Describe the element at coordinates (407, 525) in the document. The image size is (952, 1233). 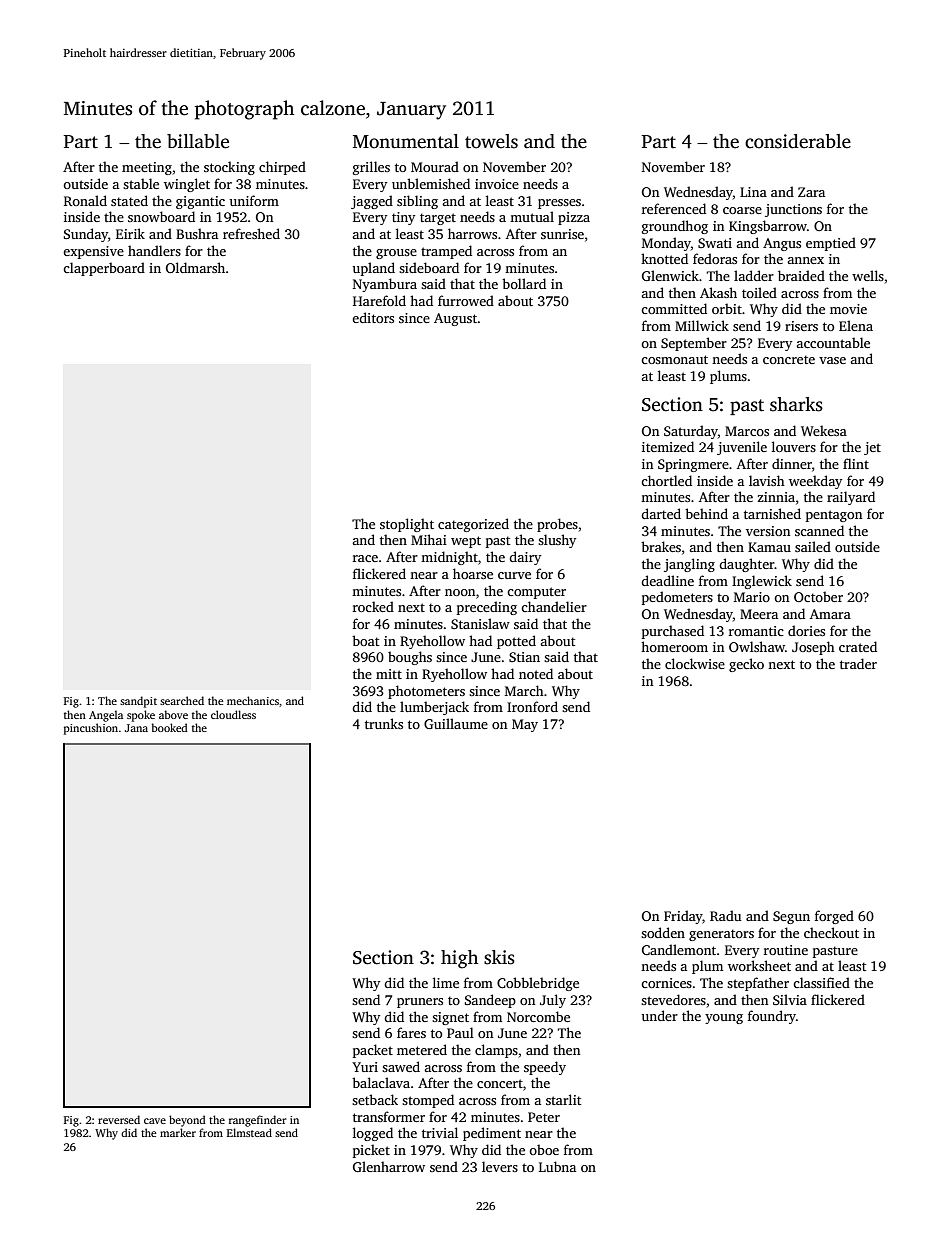
I see `stoplight` at that location.
